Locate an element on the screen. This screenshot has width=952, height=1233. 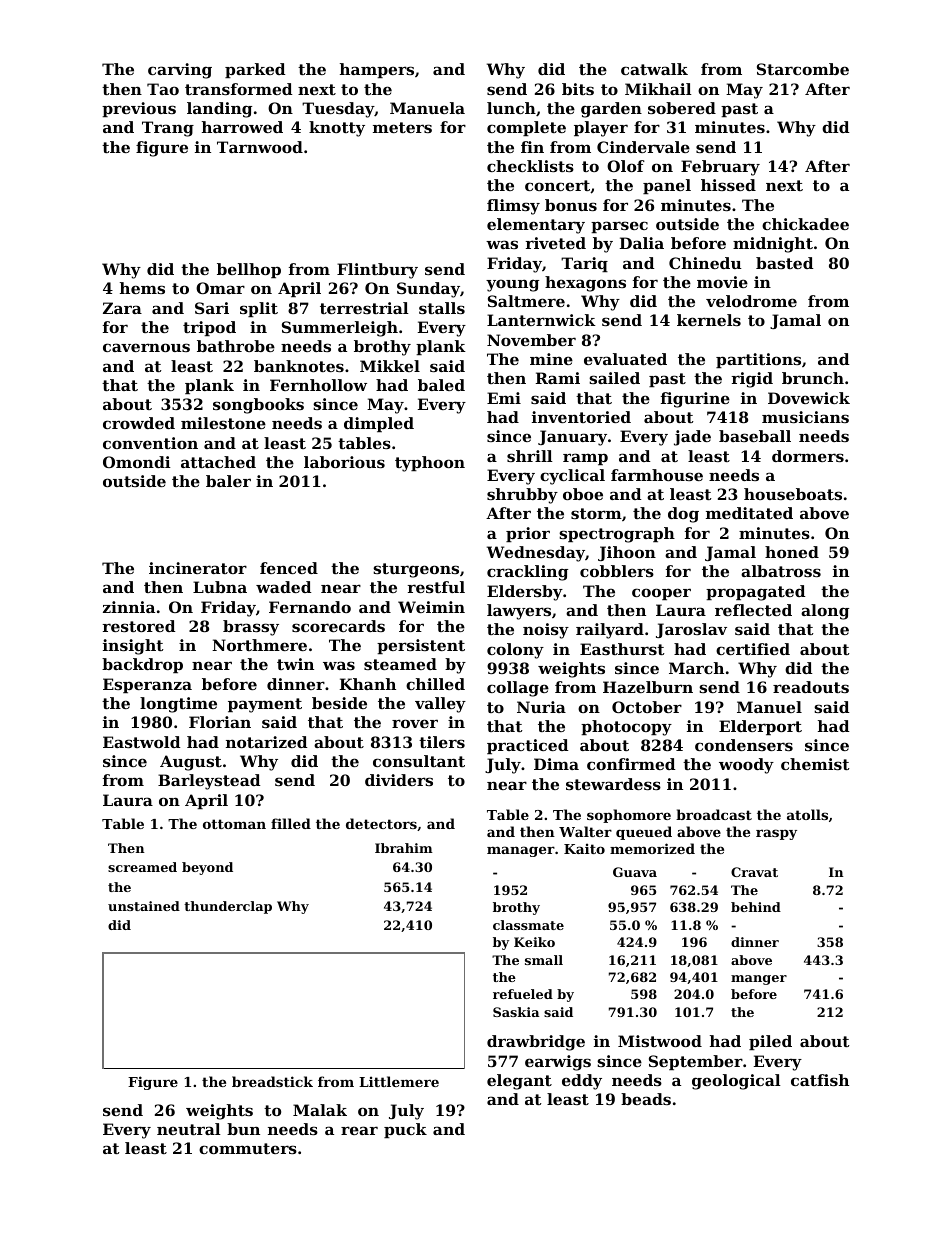
shrill is located at coordinates (530, 456).
